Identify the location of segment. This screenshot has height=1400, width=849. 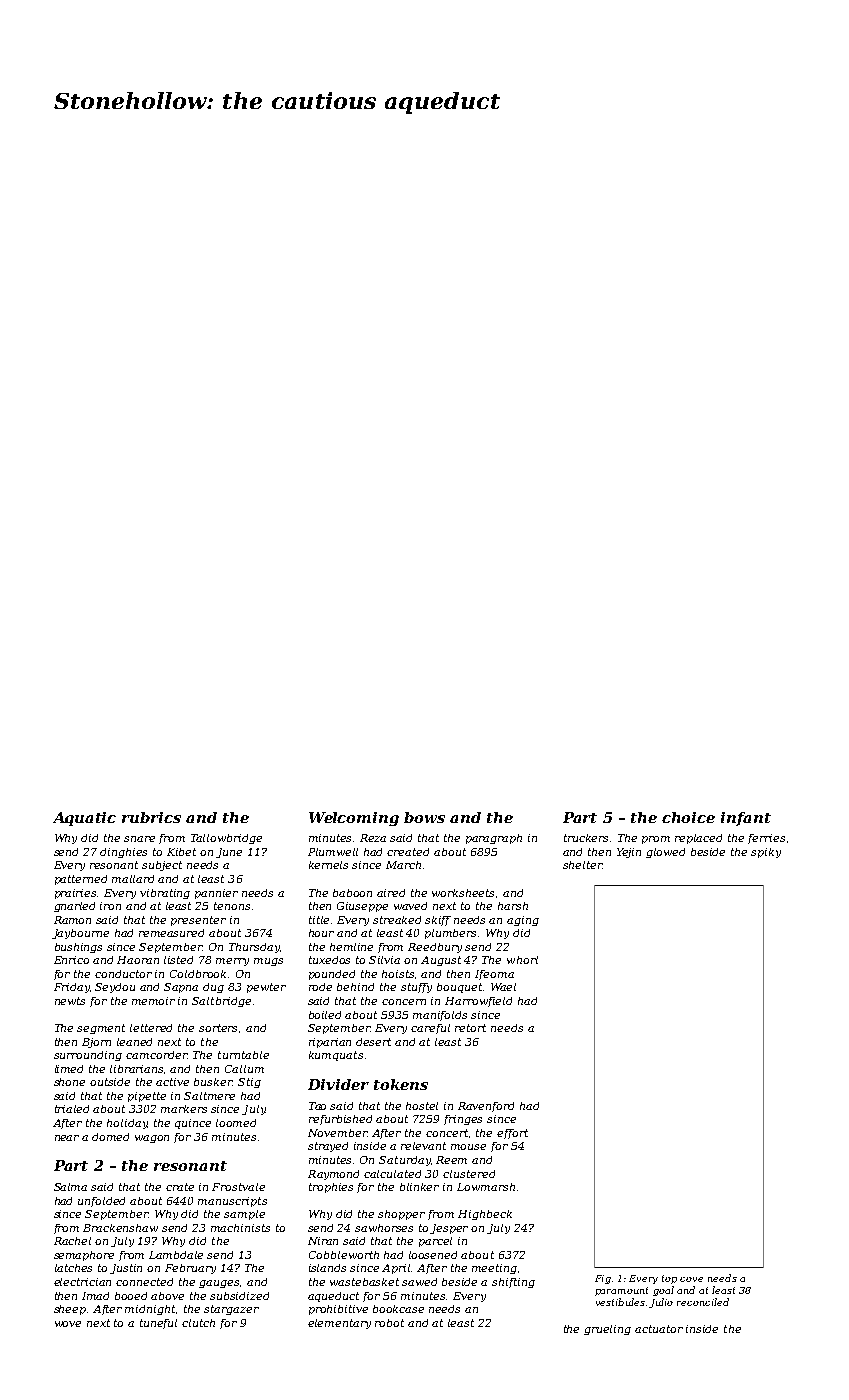
(101, 1029).
